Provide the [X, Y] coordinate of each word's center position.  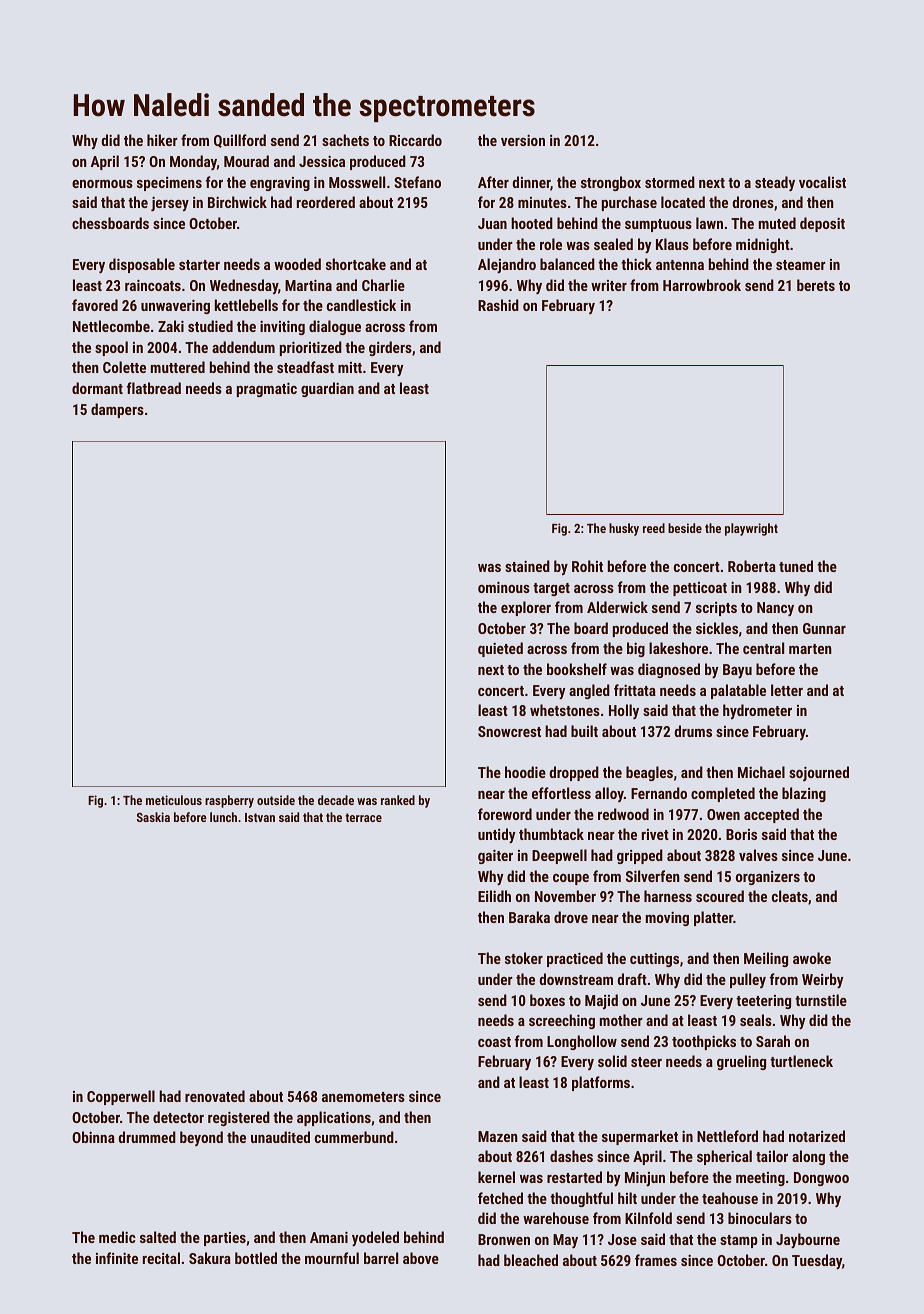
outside [276, 800]
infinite [117, 1258]
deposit [822, 224]
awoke [812, 958]
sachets [345, 140]
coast [494, 1042]
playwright [751, 529]
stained [527, 566]
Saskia [153, 817]
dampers [117, 410]
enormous [102, 184]
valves [758, 855]
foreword [505, 814]
